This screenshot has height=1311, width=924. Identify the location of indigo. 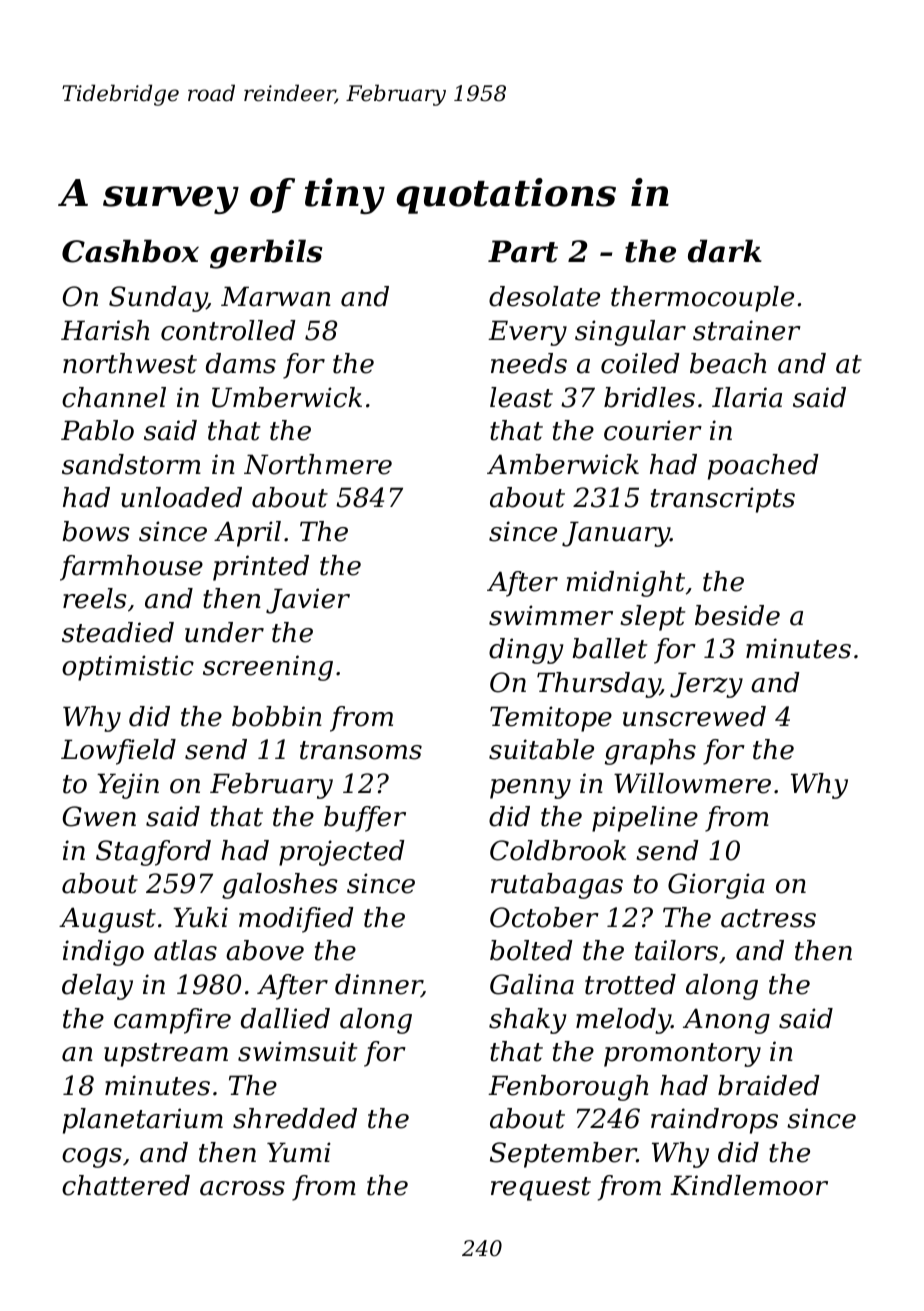
(103, 953).
